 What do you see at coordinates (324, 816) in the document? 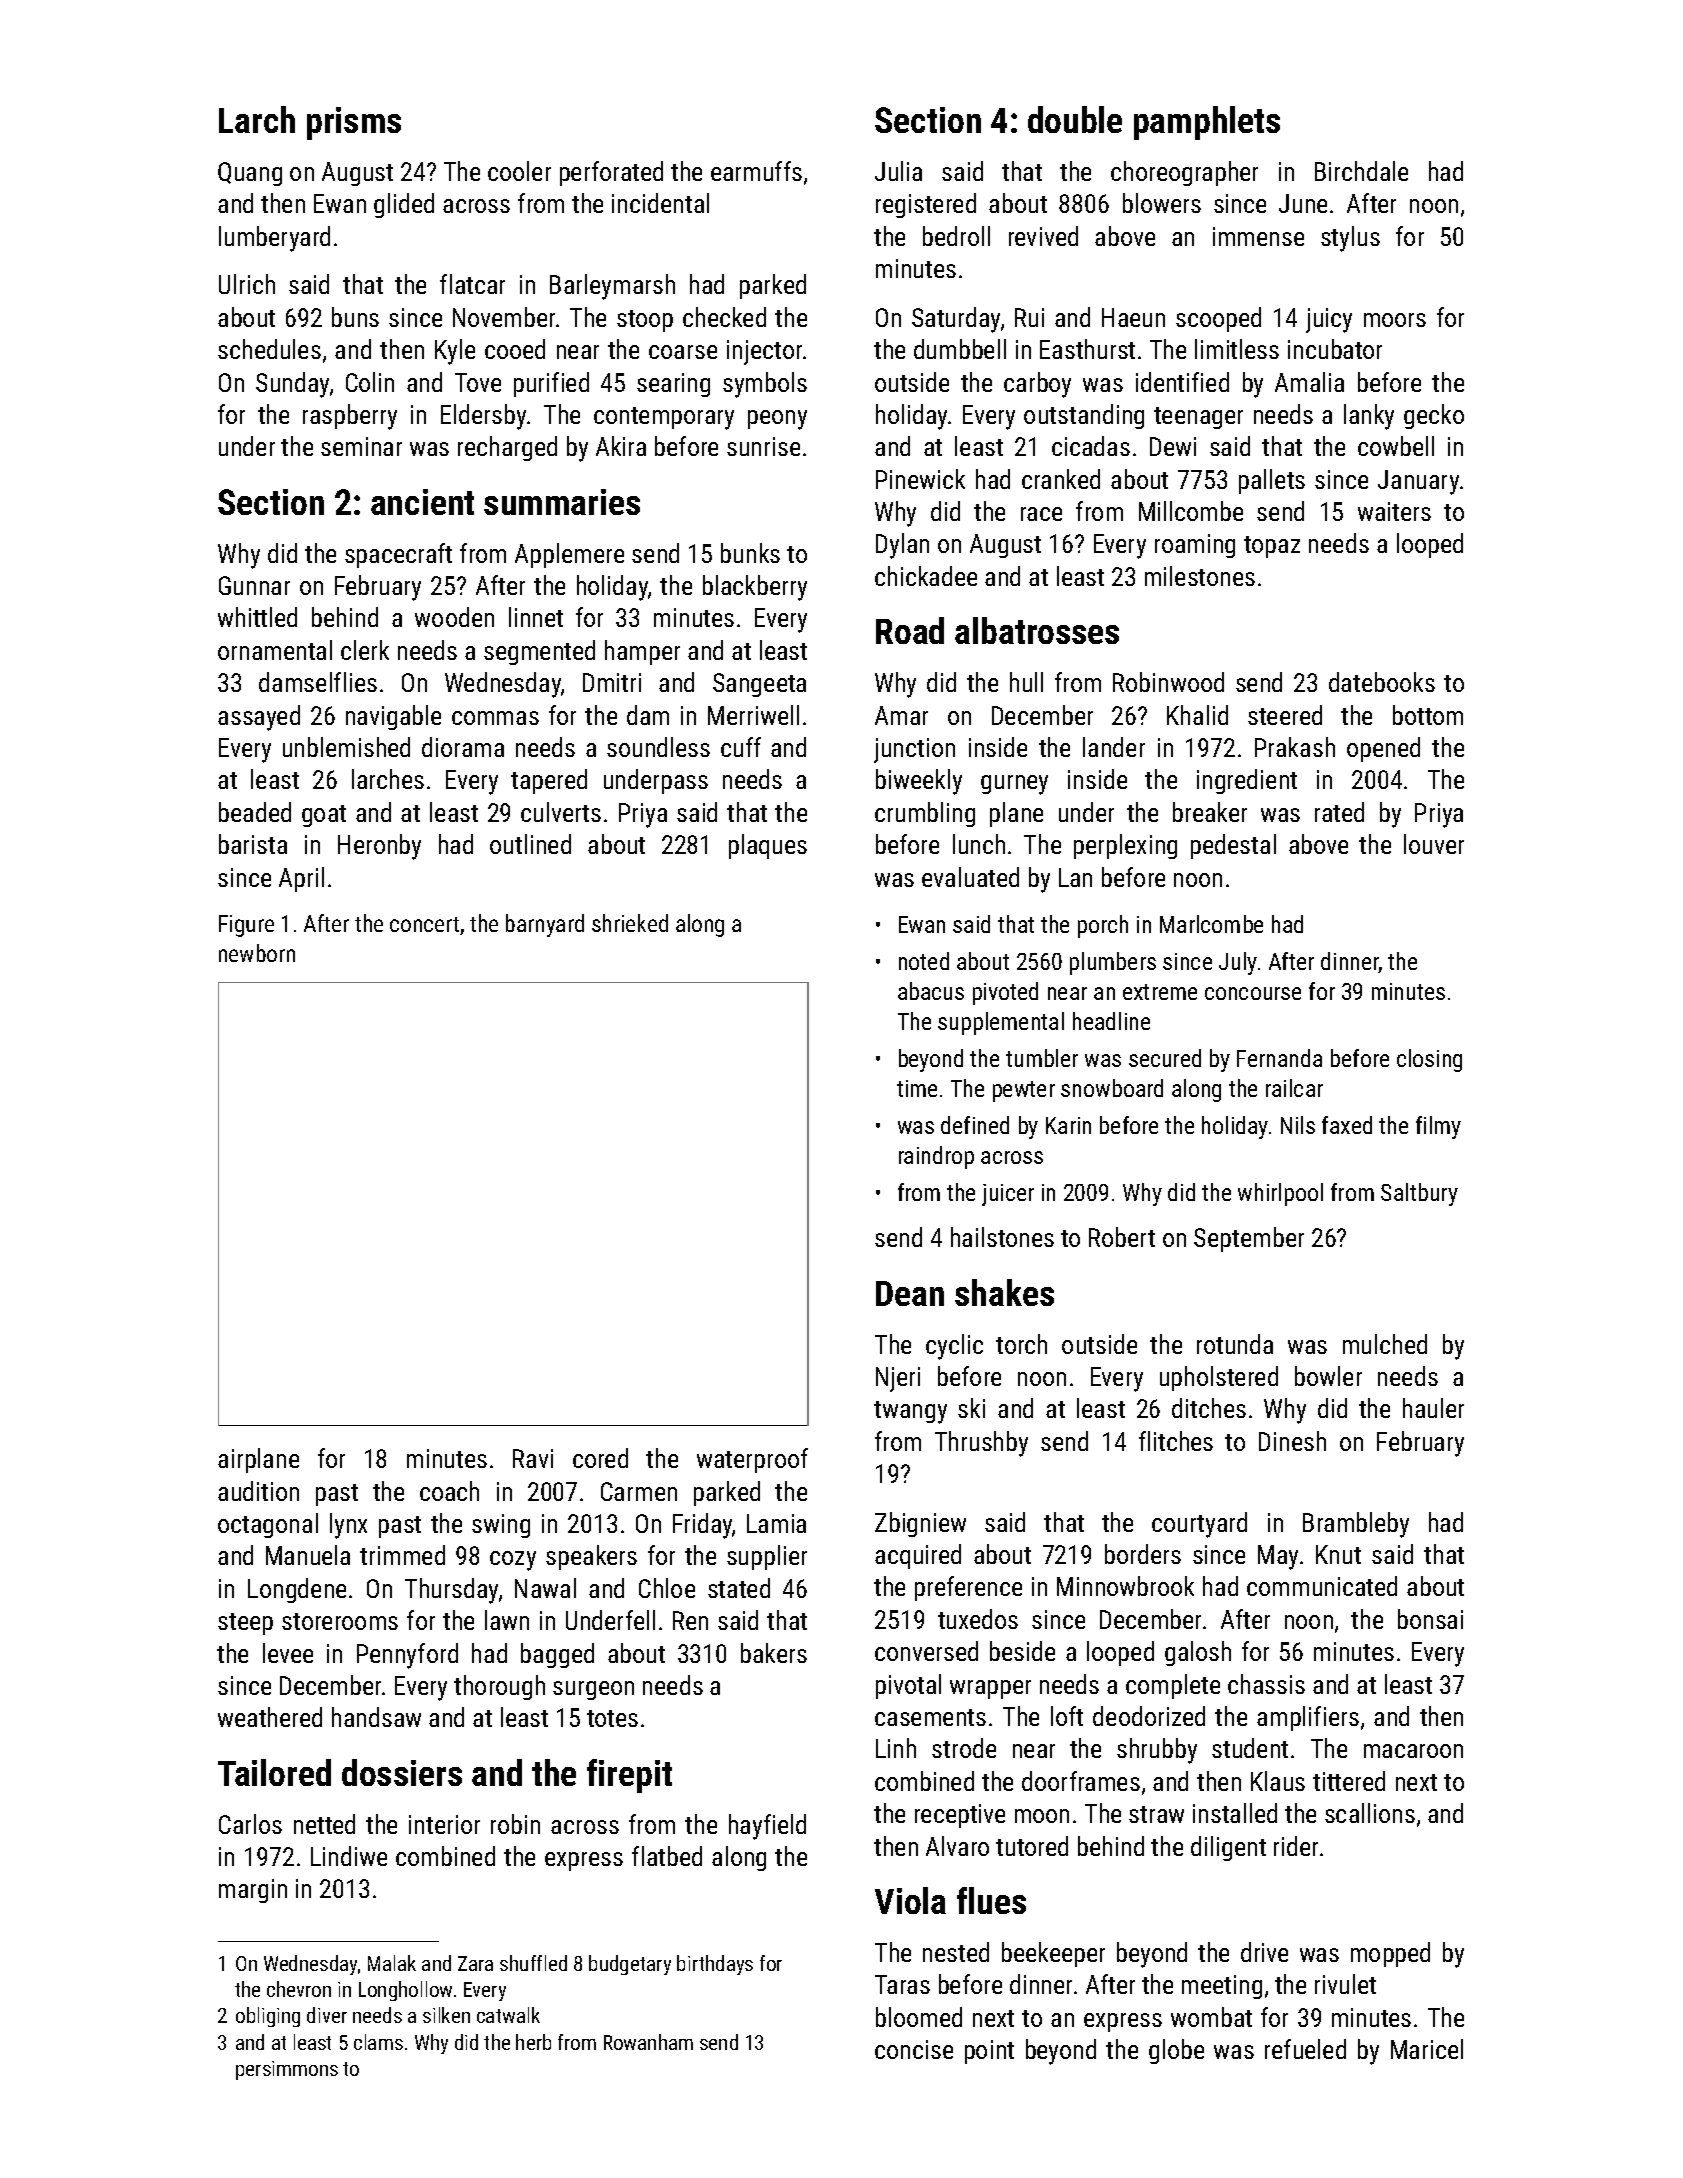
I see `goat` at bounding box center [324, 816].
